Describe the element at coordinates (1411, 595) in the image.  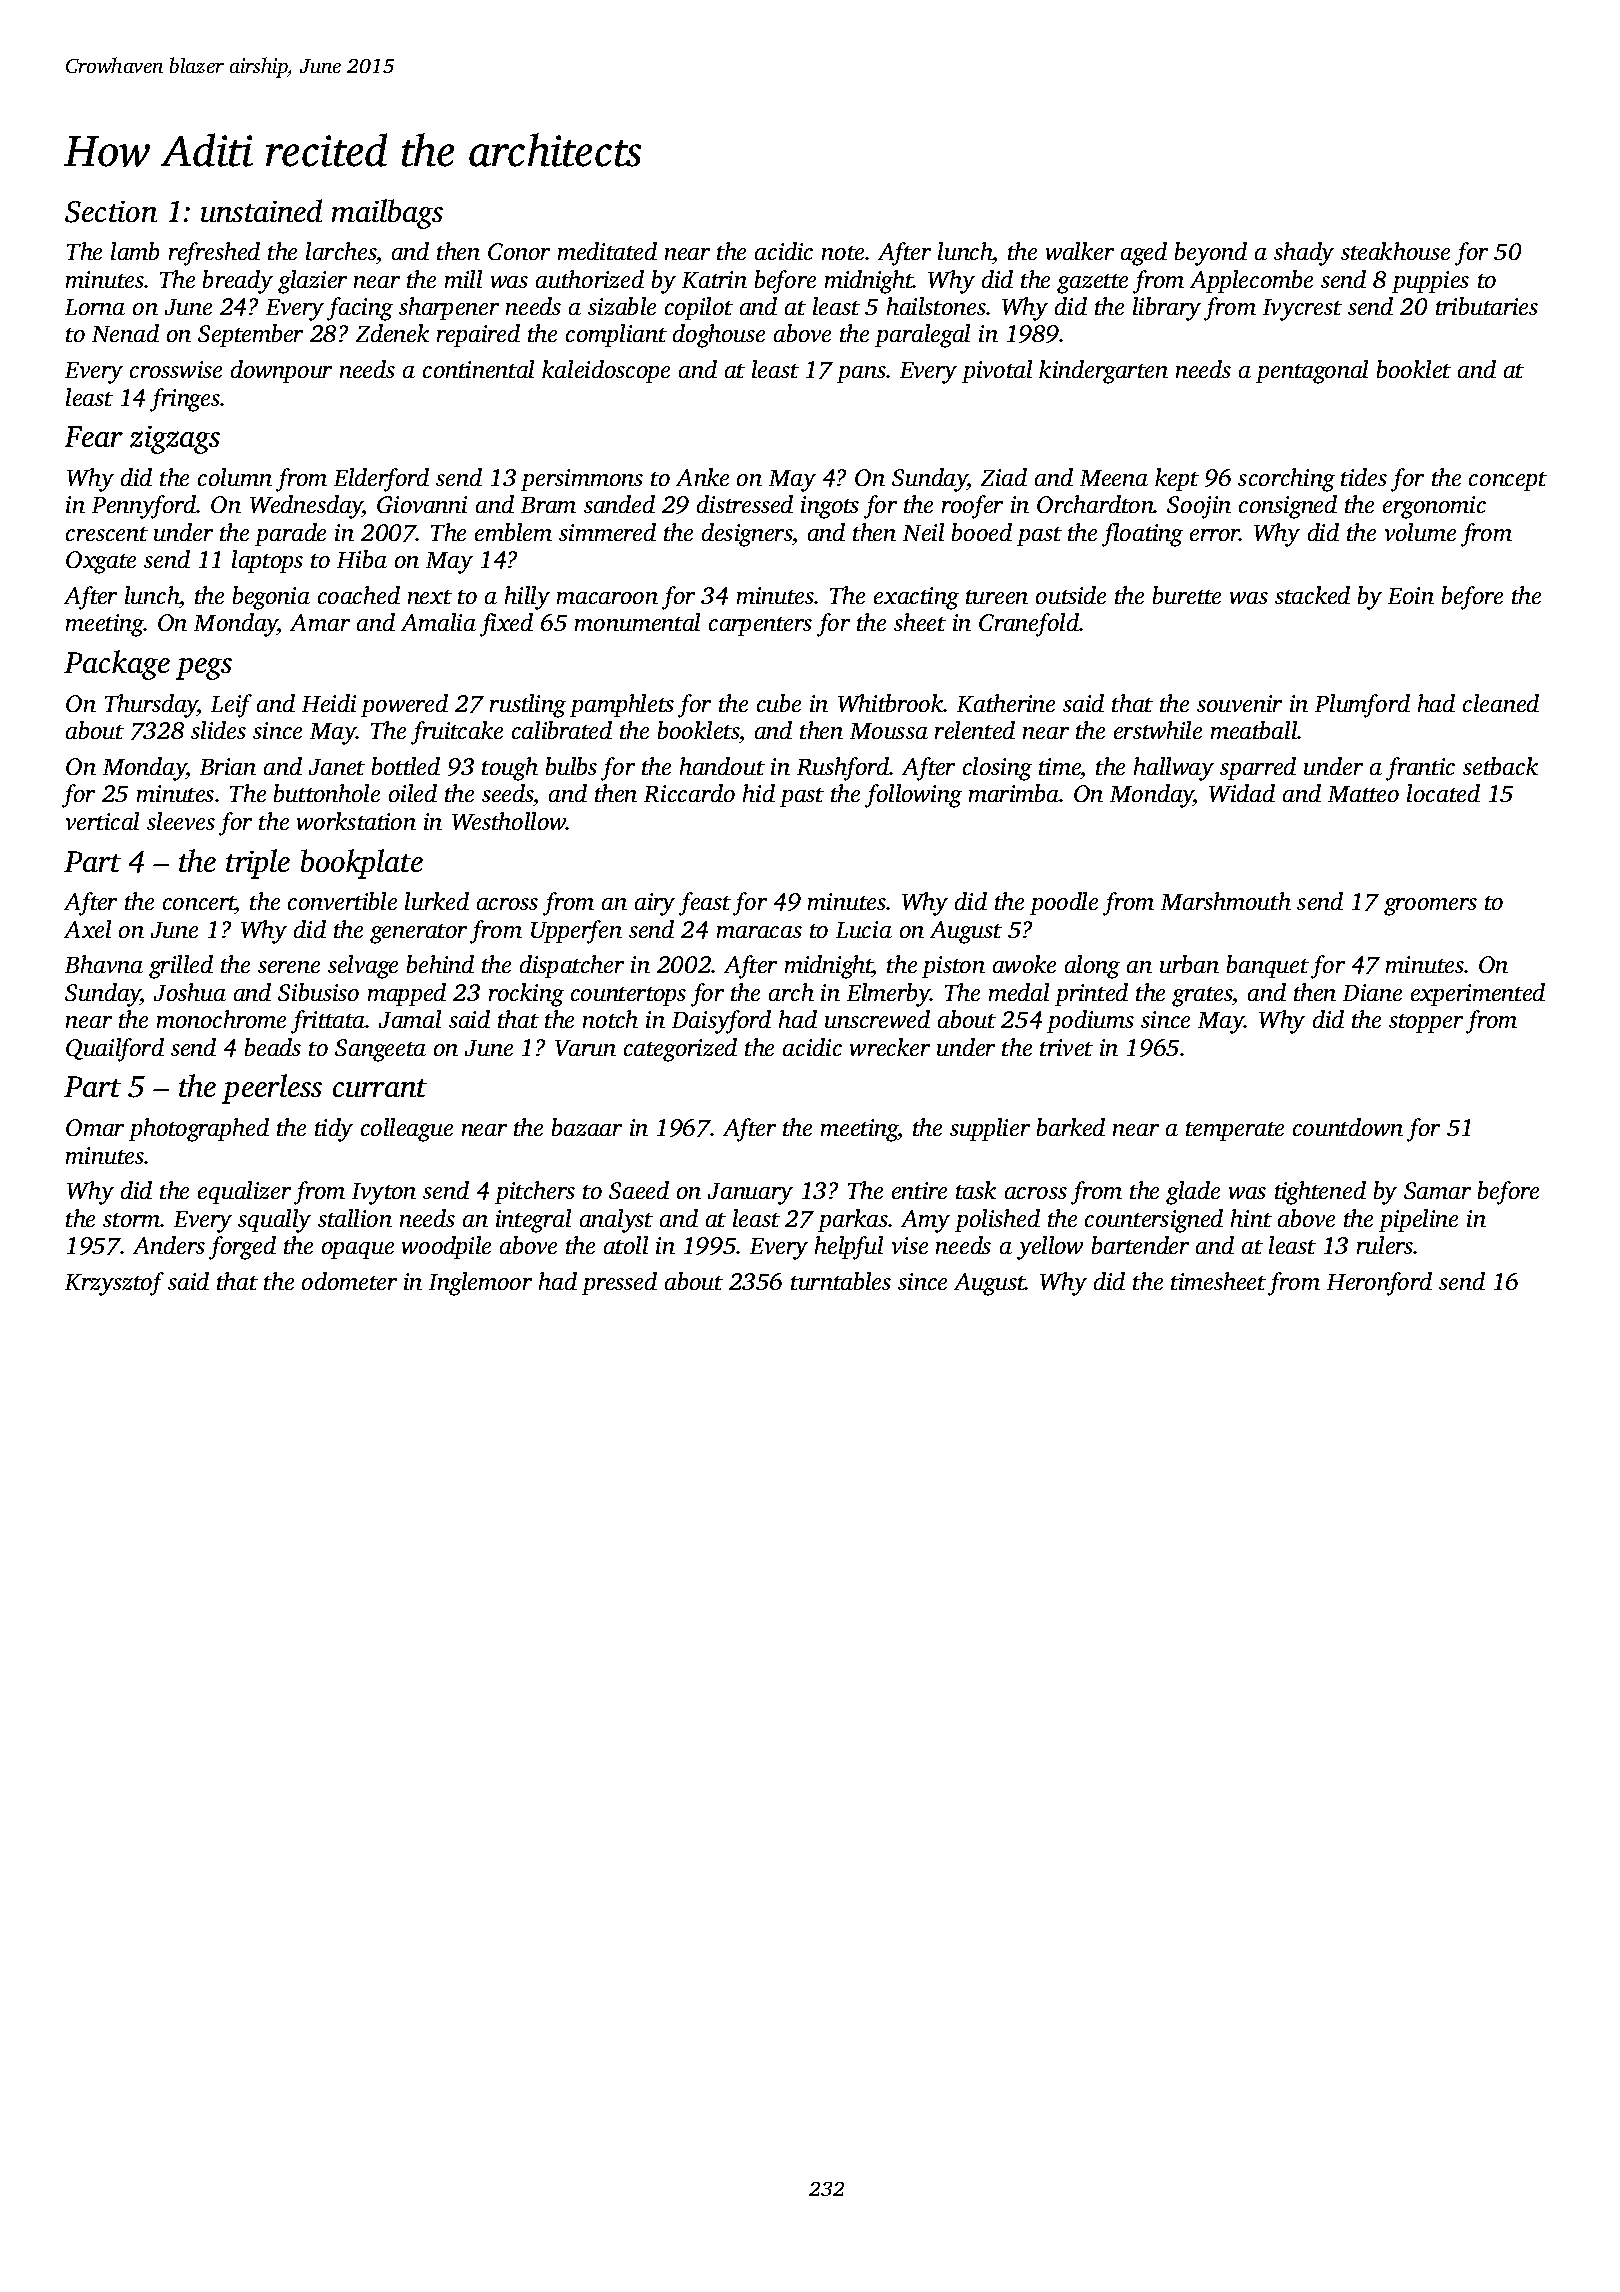
I see `Eoin` at that location.
